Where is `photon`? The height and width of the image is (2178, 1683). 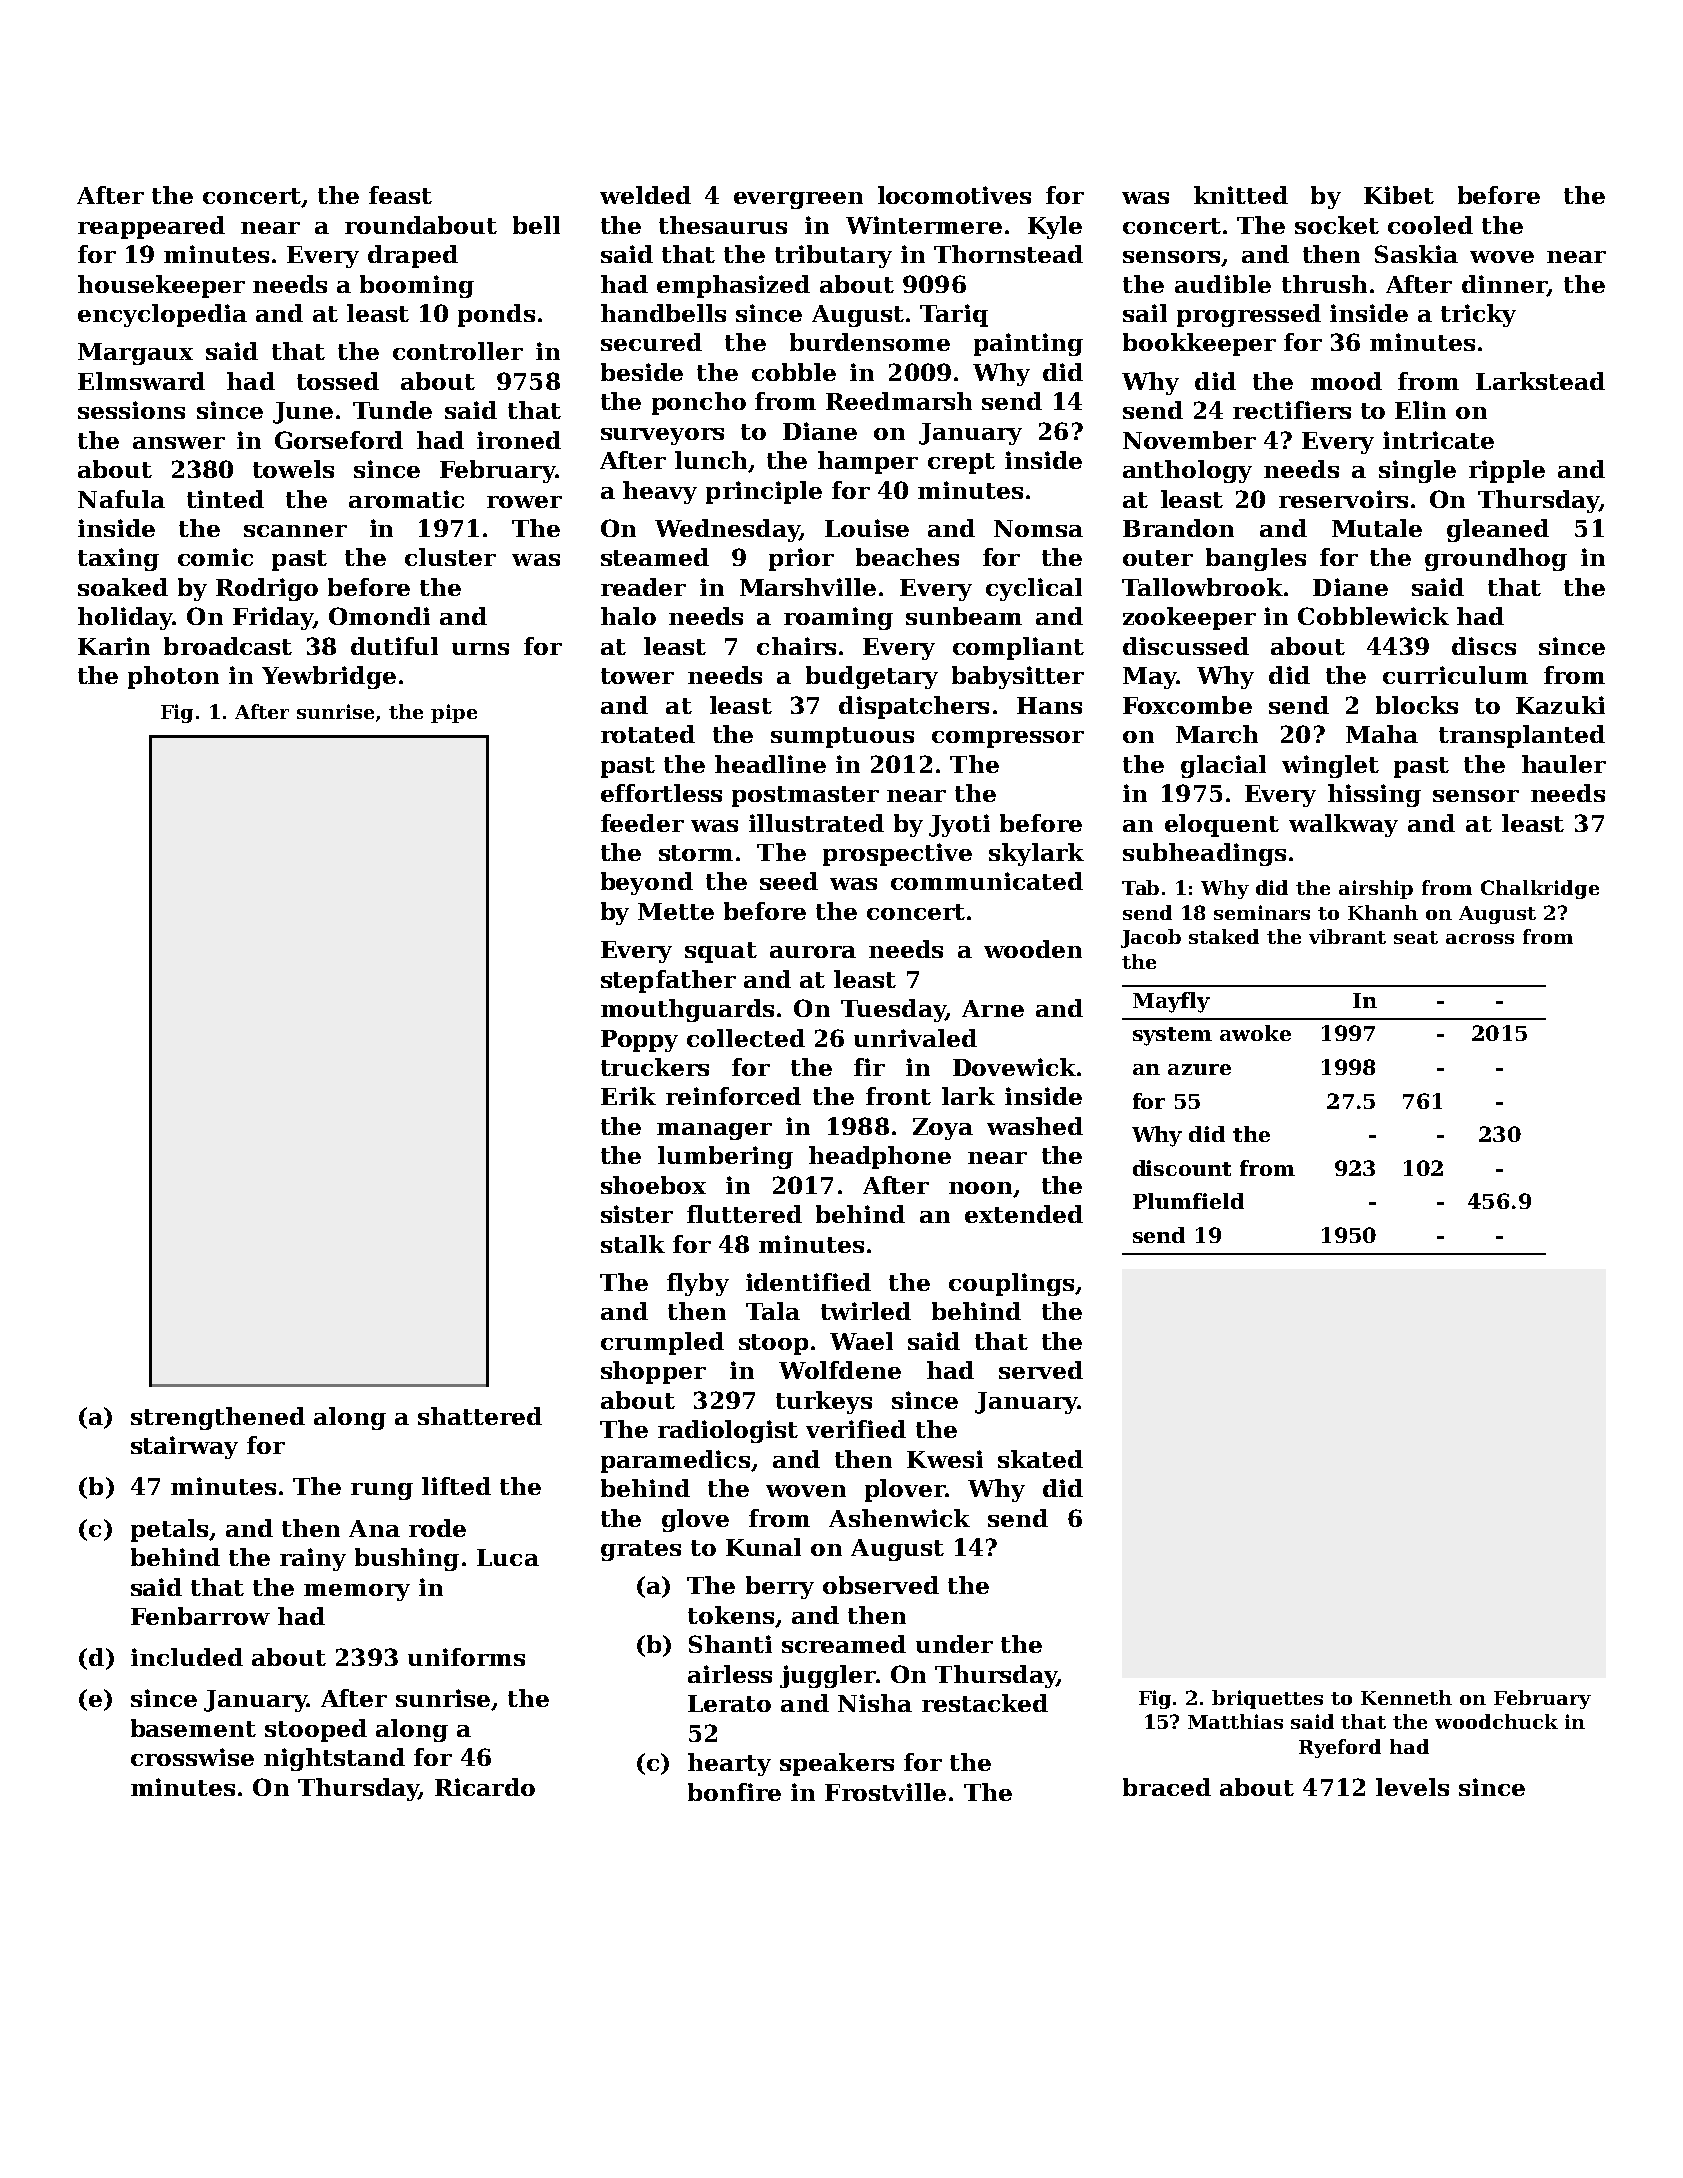 photon is located at coordinates (173, 677).
